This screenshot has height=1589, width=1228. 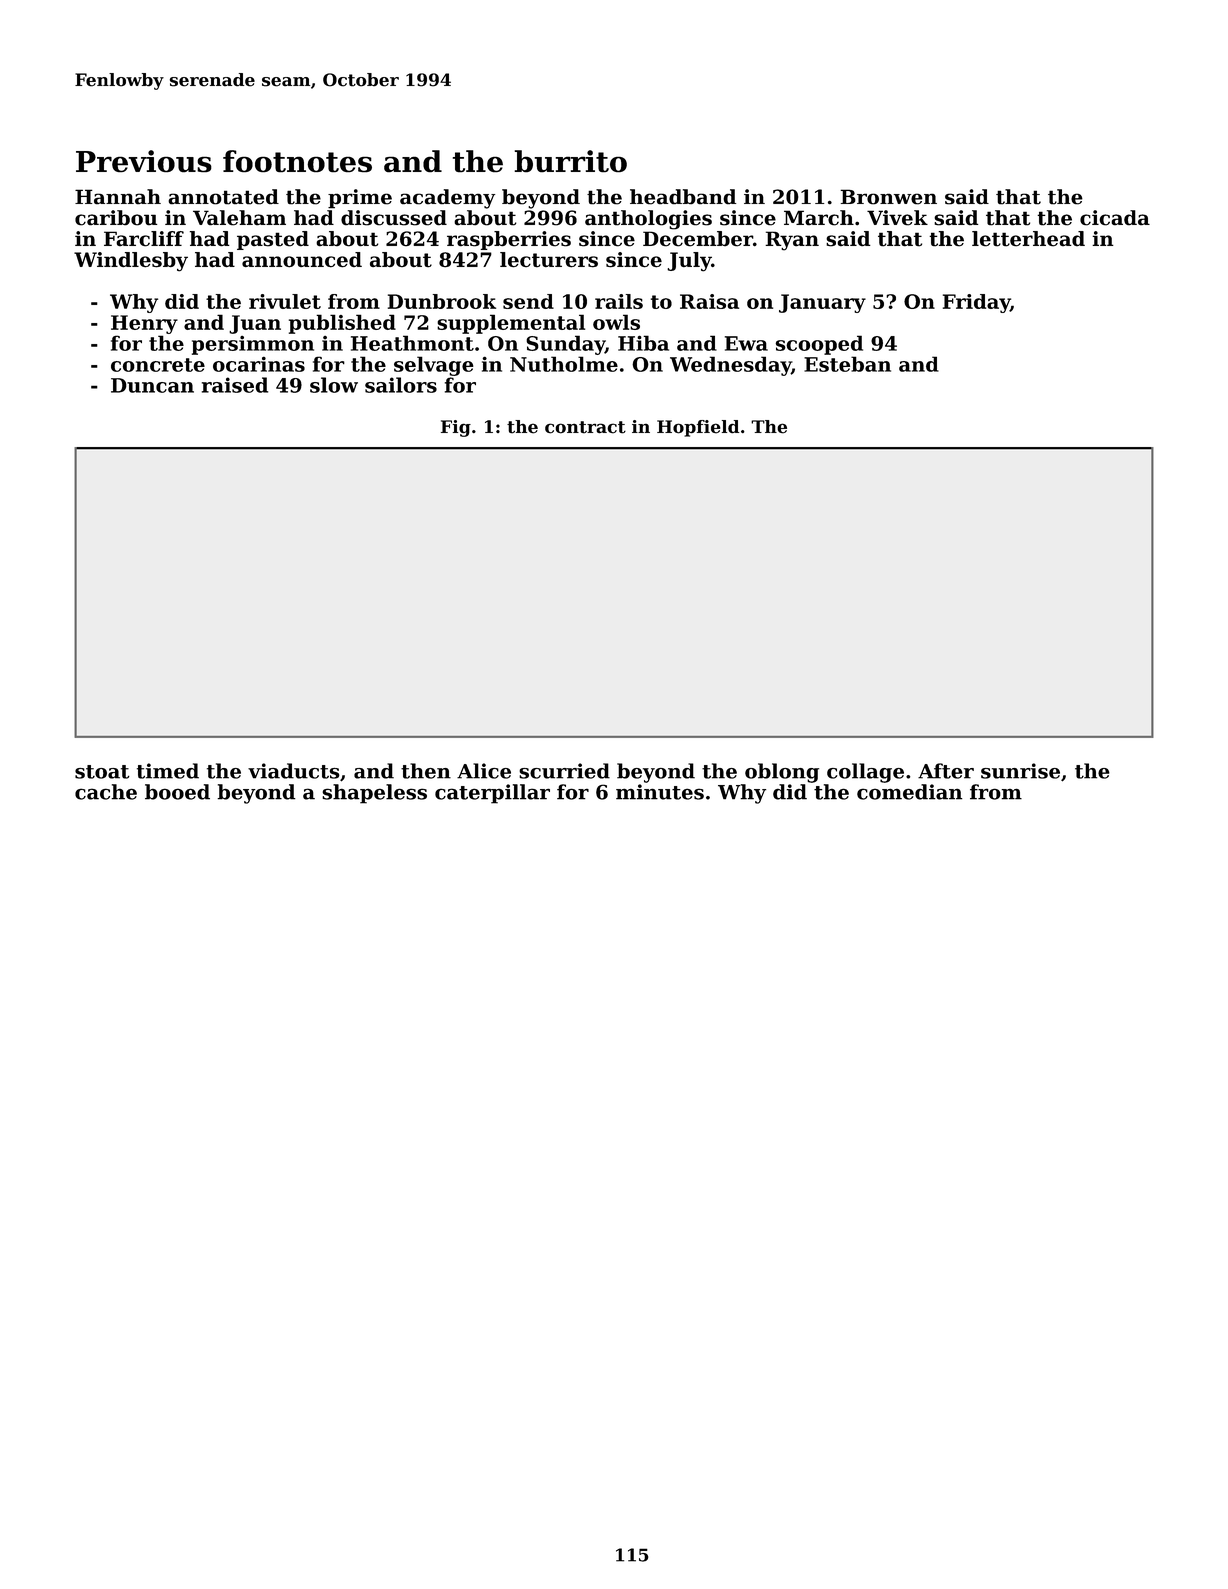 What do you see at coordinates (570, 161) in the screenshot?
I see `burrito` at bounding box center [570, 161].
